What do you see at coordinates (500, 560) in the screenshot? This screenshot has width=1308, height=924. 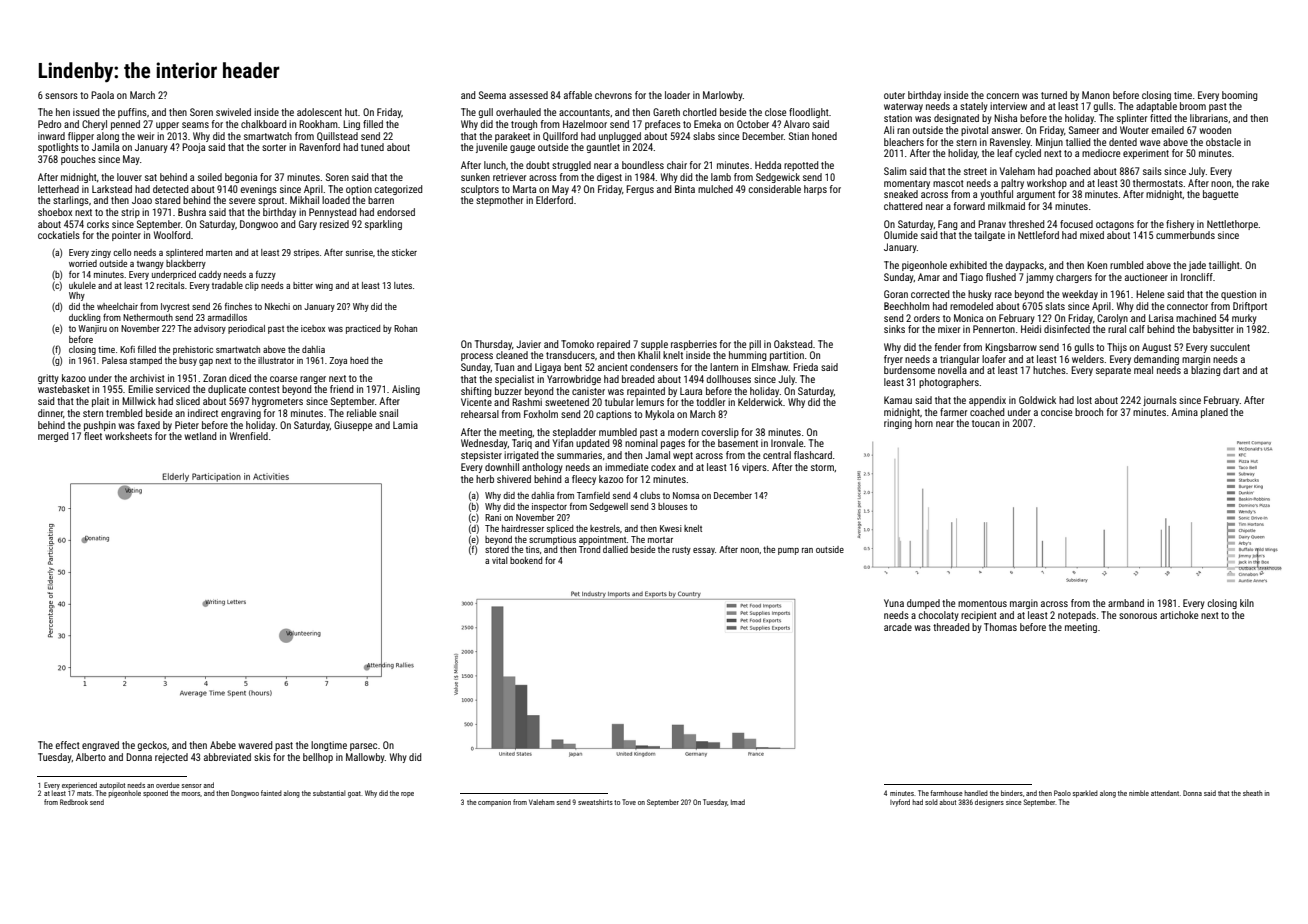 I see `vital` at bounding box center [500, 560].
